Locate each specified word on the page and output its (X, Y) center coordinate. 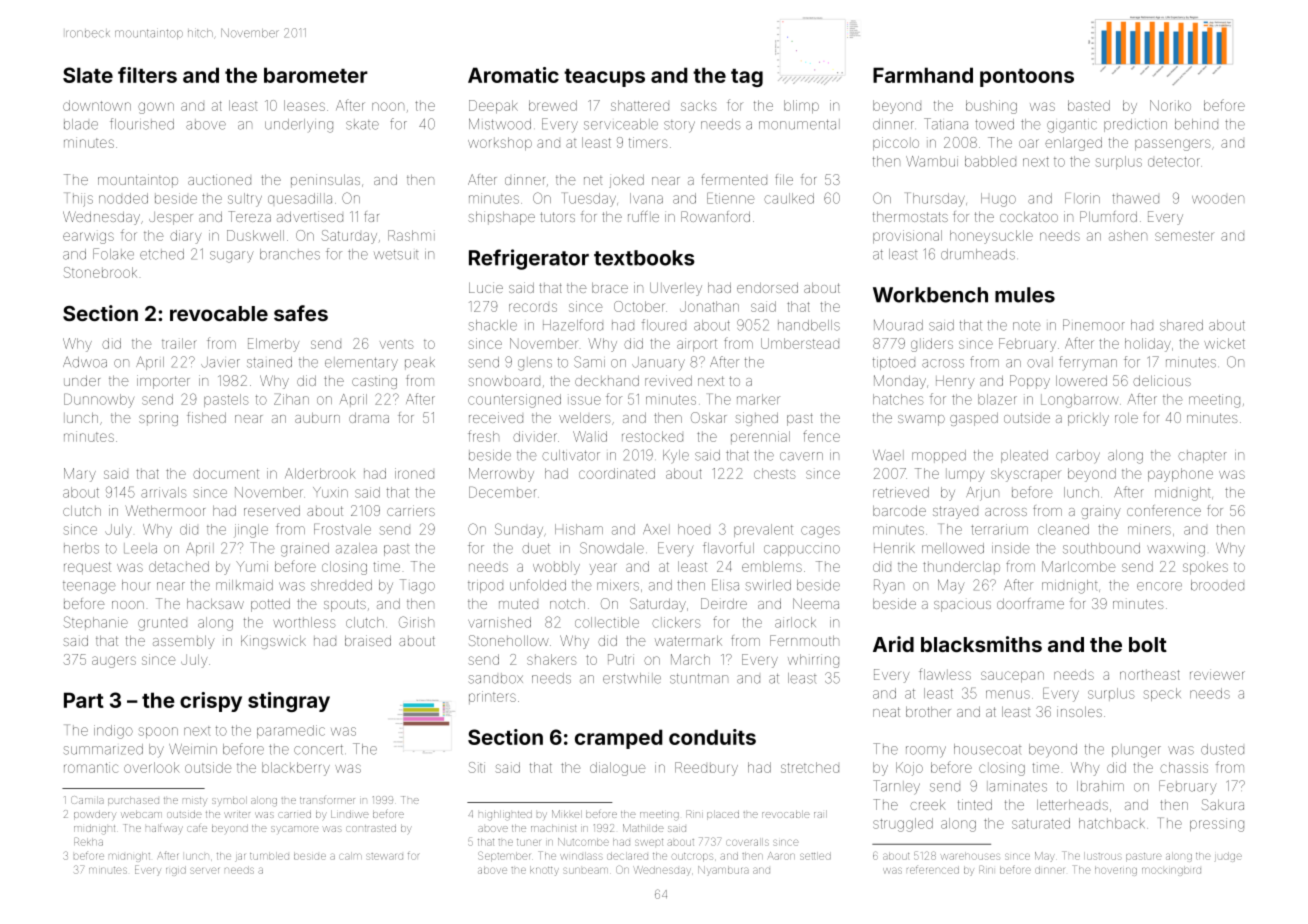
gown (156, 108)
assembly (184, 642)
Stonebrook (100, 272)
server (204, 871)
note (1027, 326)
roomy (926, 752)
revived (668, 380)
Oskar (709, 417)
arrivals (164, 492)
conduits (712, 737)
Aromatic (513, 75)
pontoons (1027, 78)
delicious (1162, 380)
